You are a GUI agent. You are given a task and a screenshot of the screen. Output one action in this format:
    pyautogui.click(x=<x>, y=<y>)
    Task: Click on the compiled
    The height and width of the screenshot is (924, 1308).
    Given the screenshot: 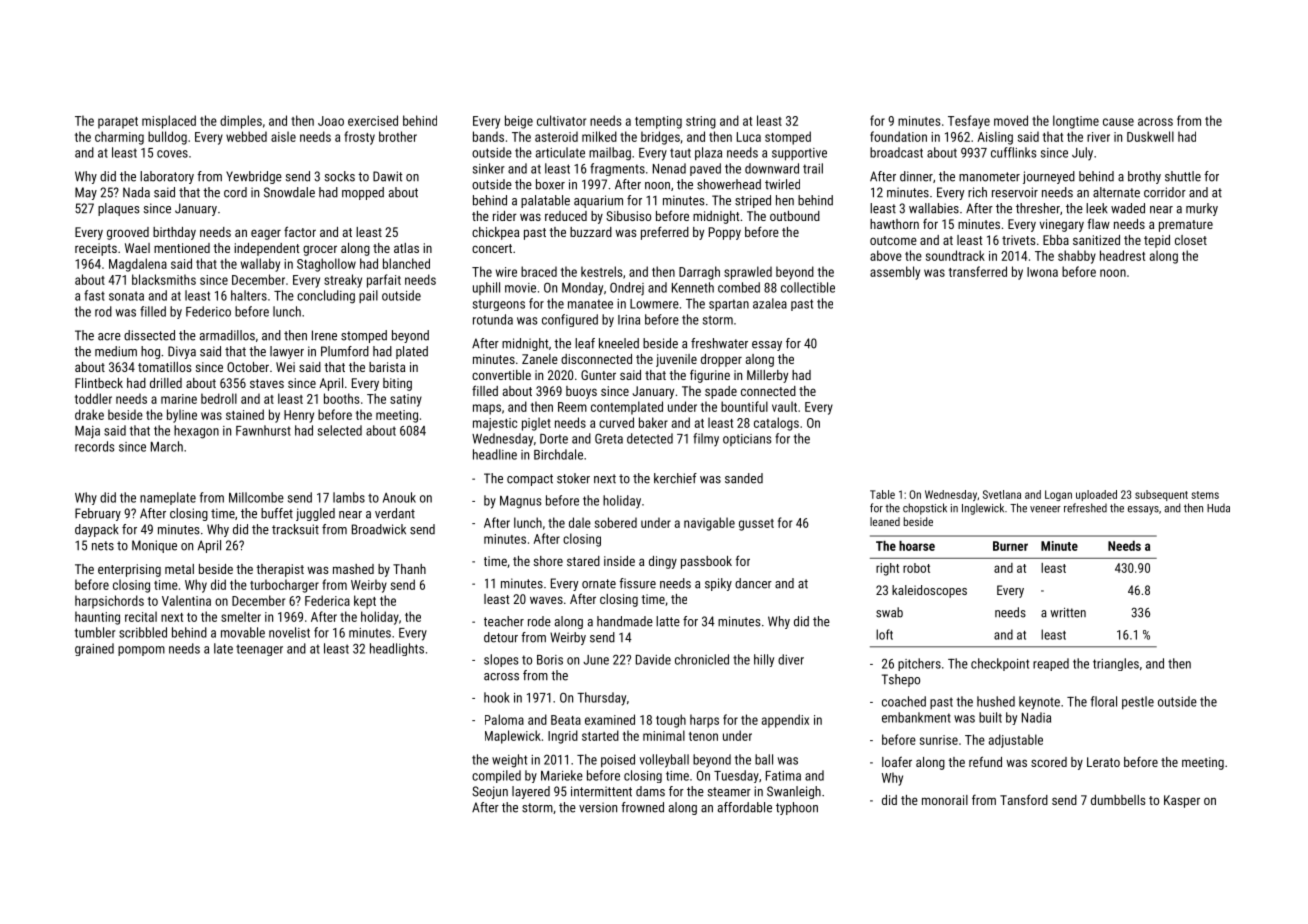 What is the action you would take?
    pyautogui.click(x=496, y=776)
